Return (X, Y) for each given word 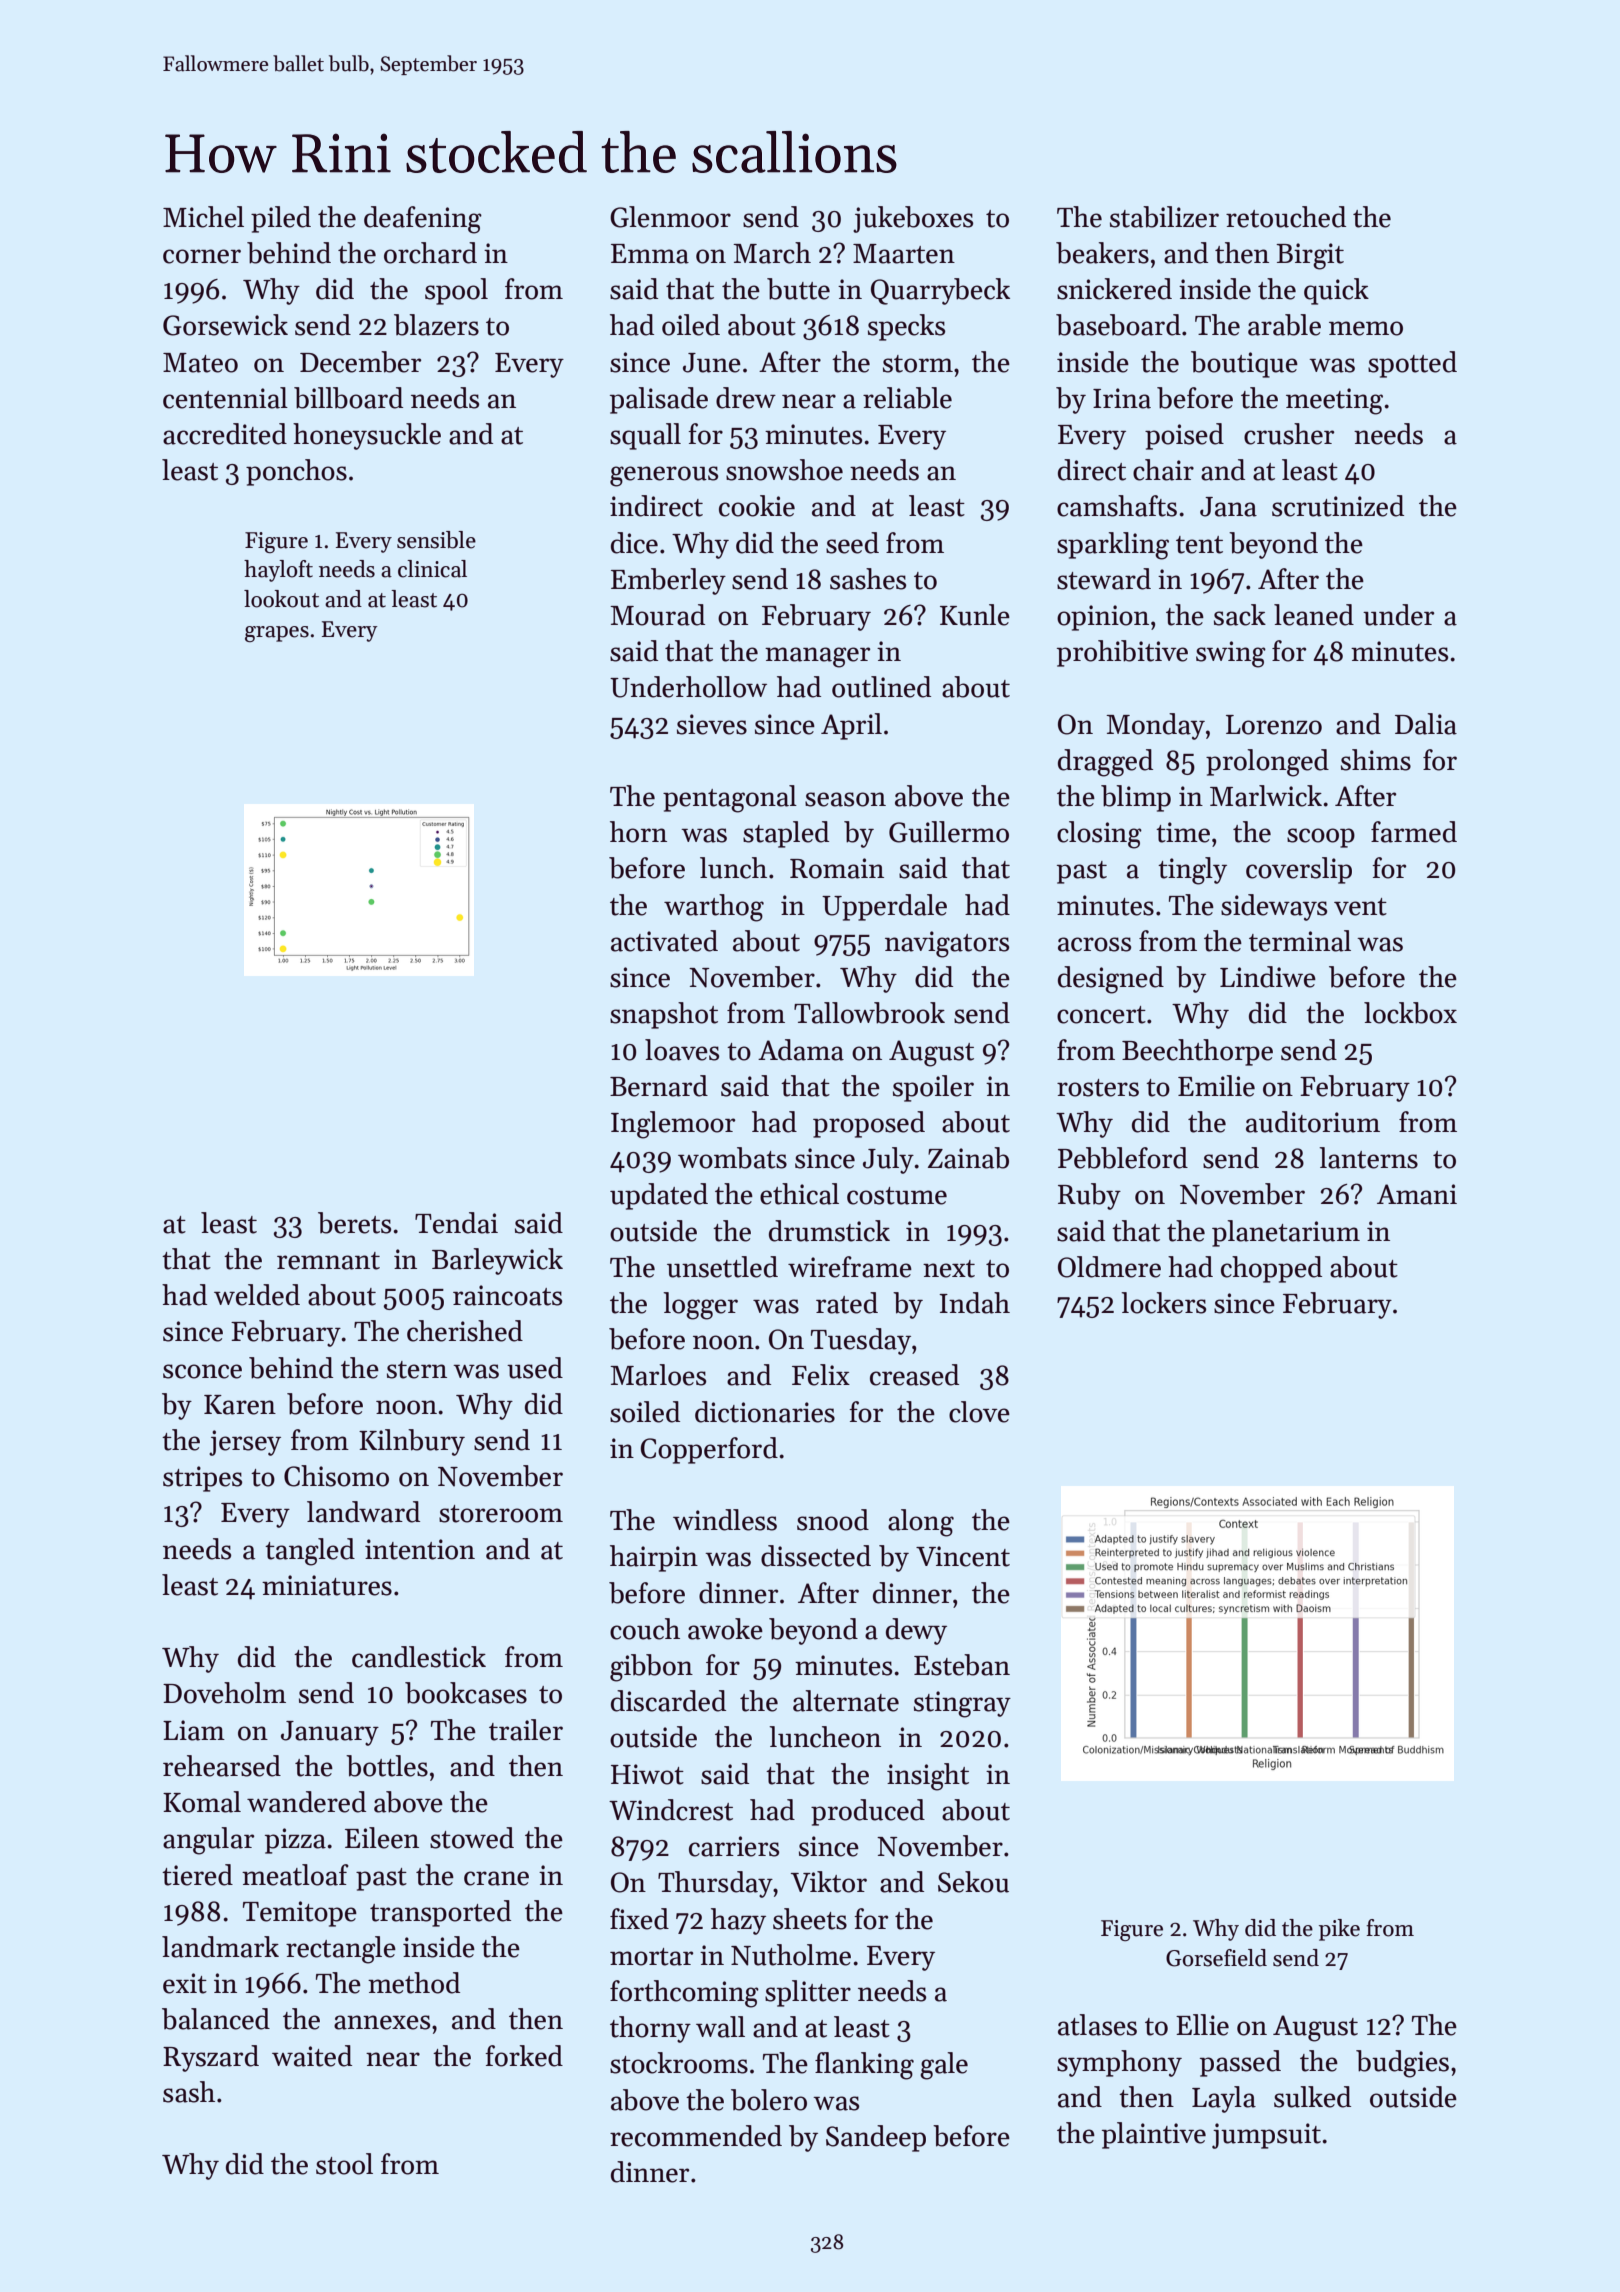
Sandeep (876, 2138)
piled (281, 219)
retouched (1286, 217)
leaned (1314, 615)
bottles (387, 1766)
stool (344, 2164)
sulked (1312, 2097)
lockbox (1410, 1013)
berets (354, 1223)
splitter (808, 1993)
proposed (869, 1124)
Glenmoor (670, 217)
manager (817, 657)
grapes (277, 634)
